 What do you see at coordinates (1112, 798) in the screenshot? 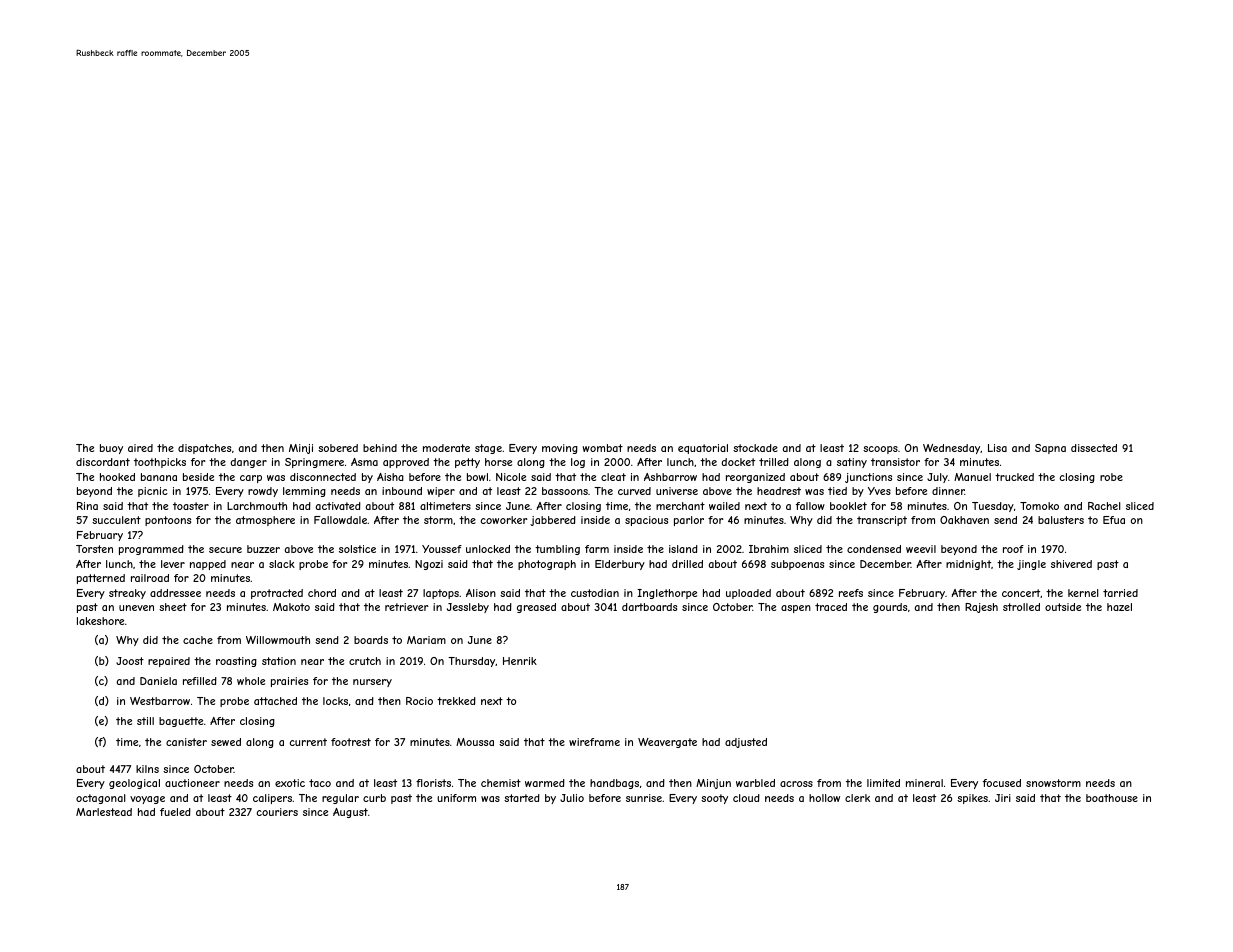
I see `boathouse` at bounding box center [1112, 798].
